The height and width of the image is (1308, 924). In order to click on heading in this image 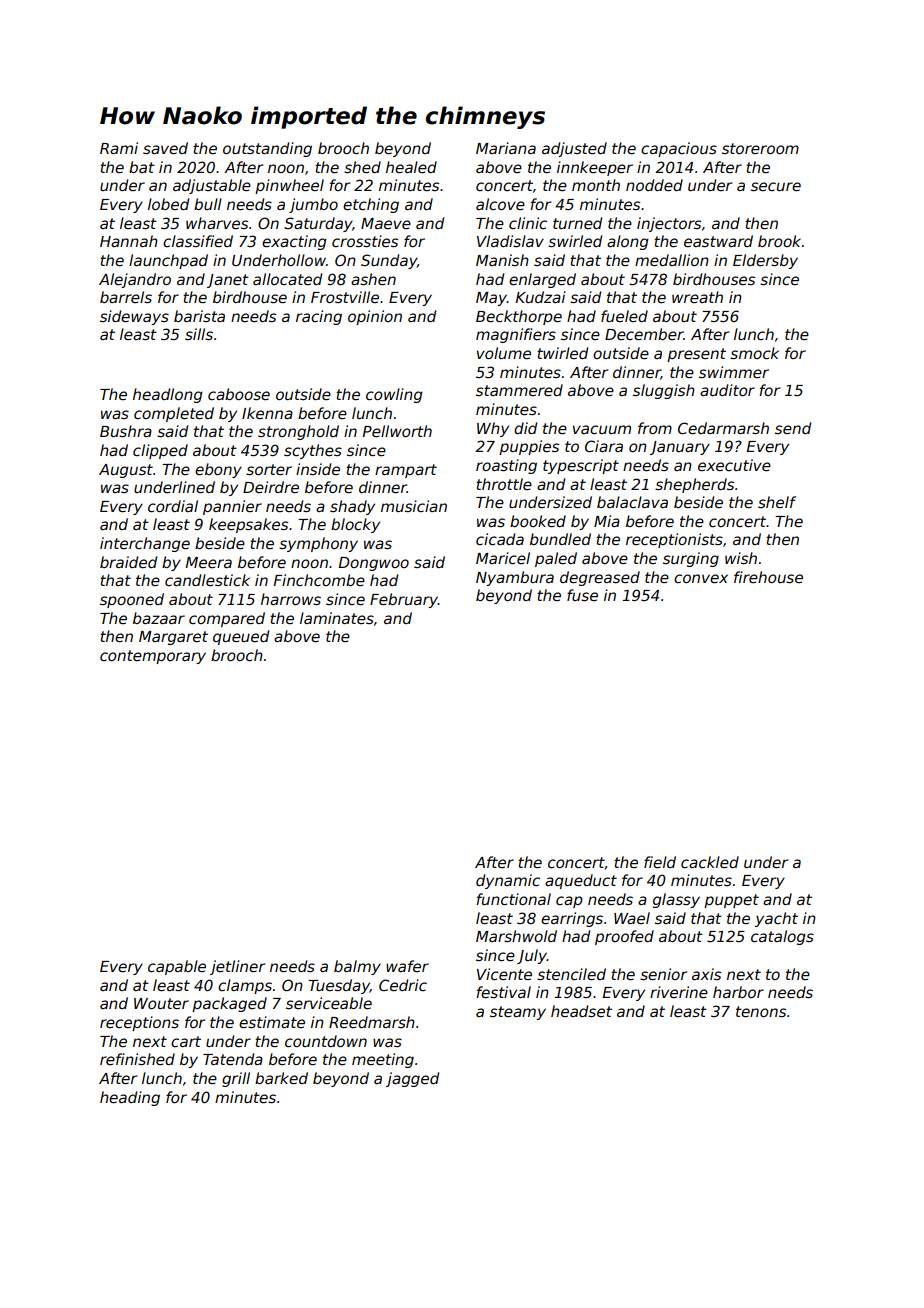, I will do `click(130, 1098)`.
